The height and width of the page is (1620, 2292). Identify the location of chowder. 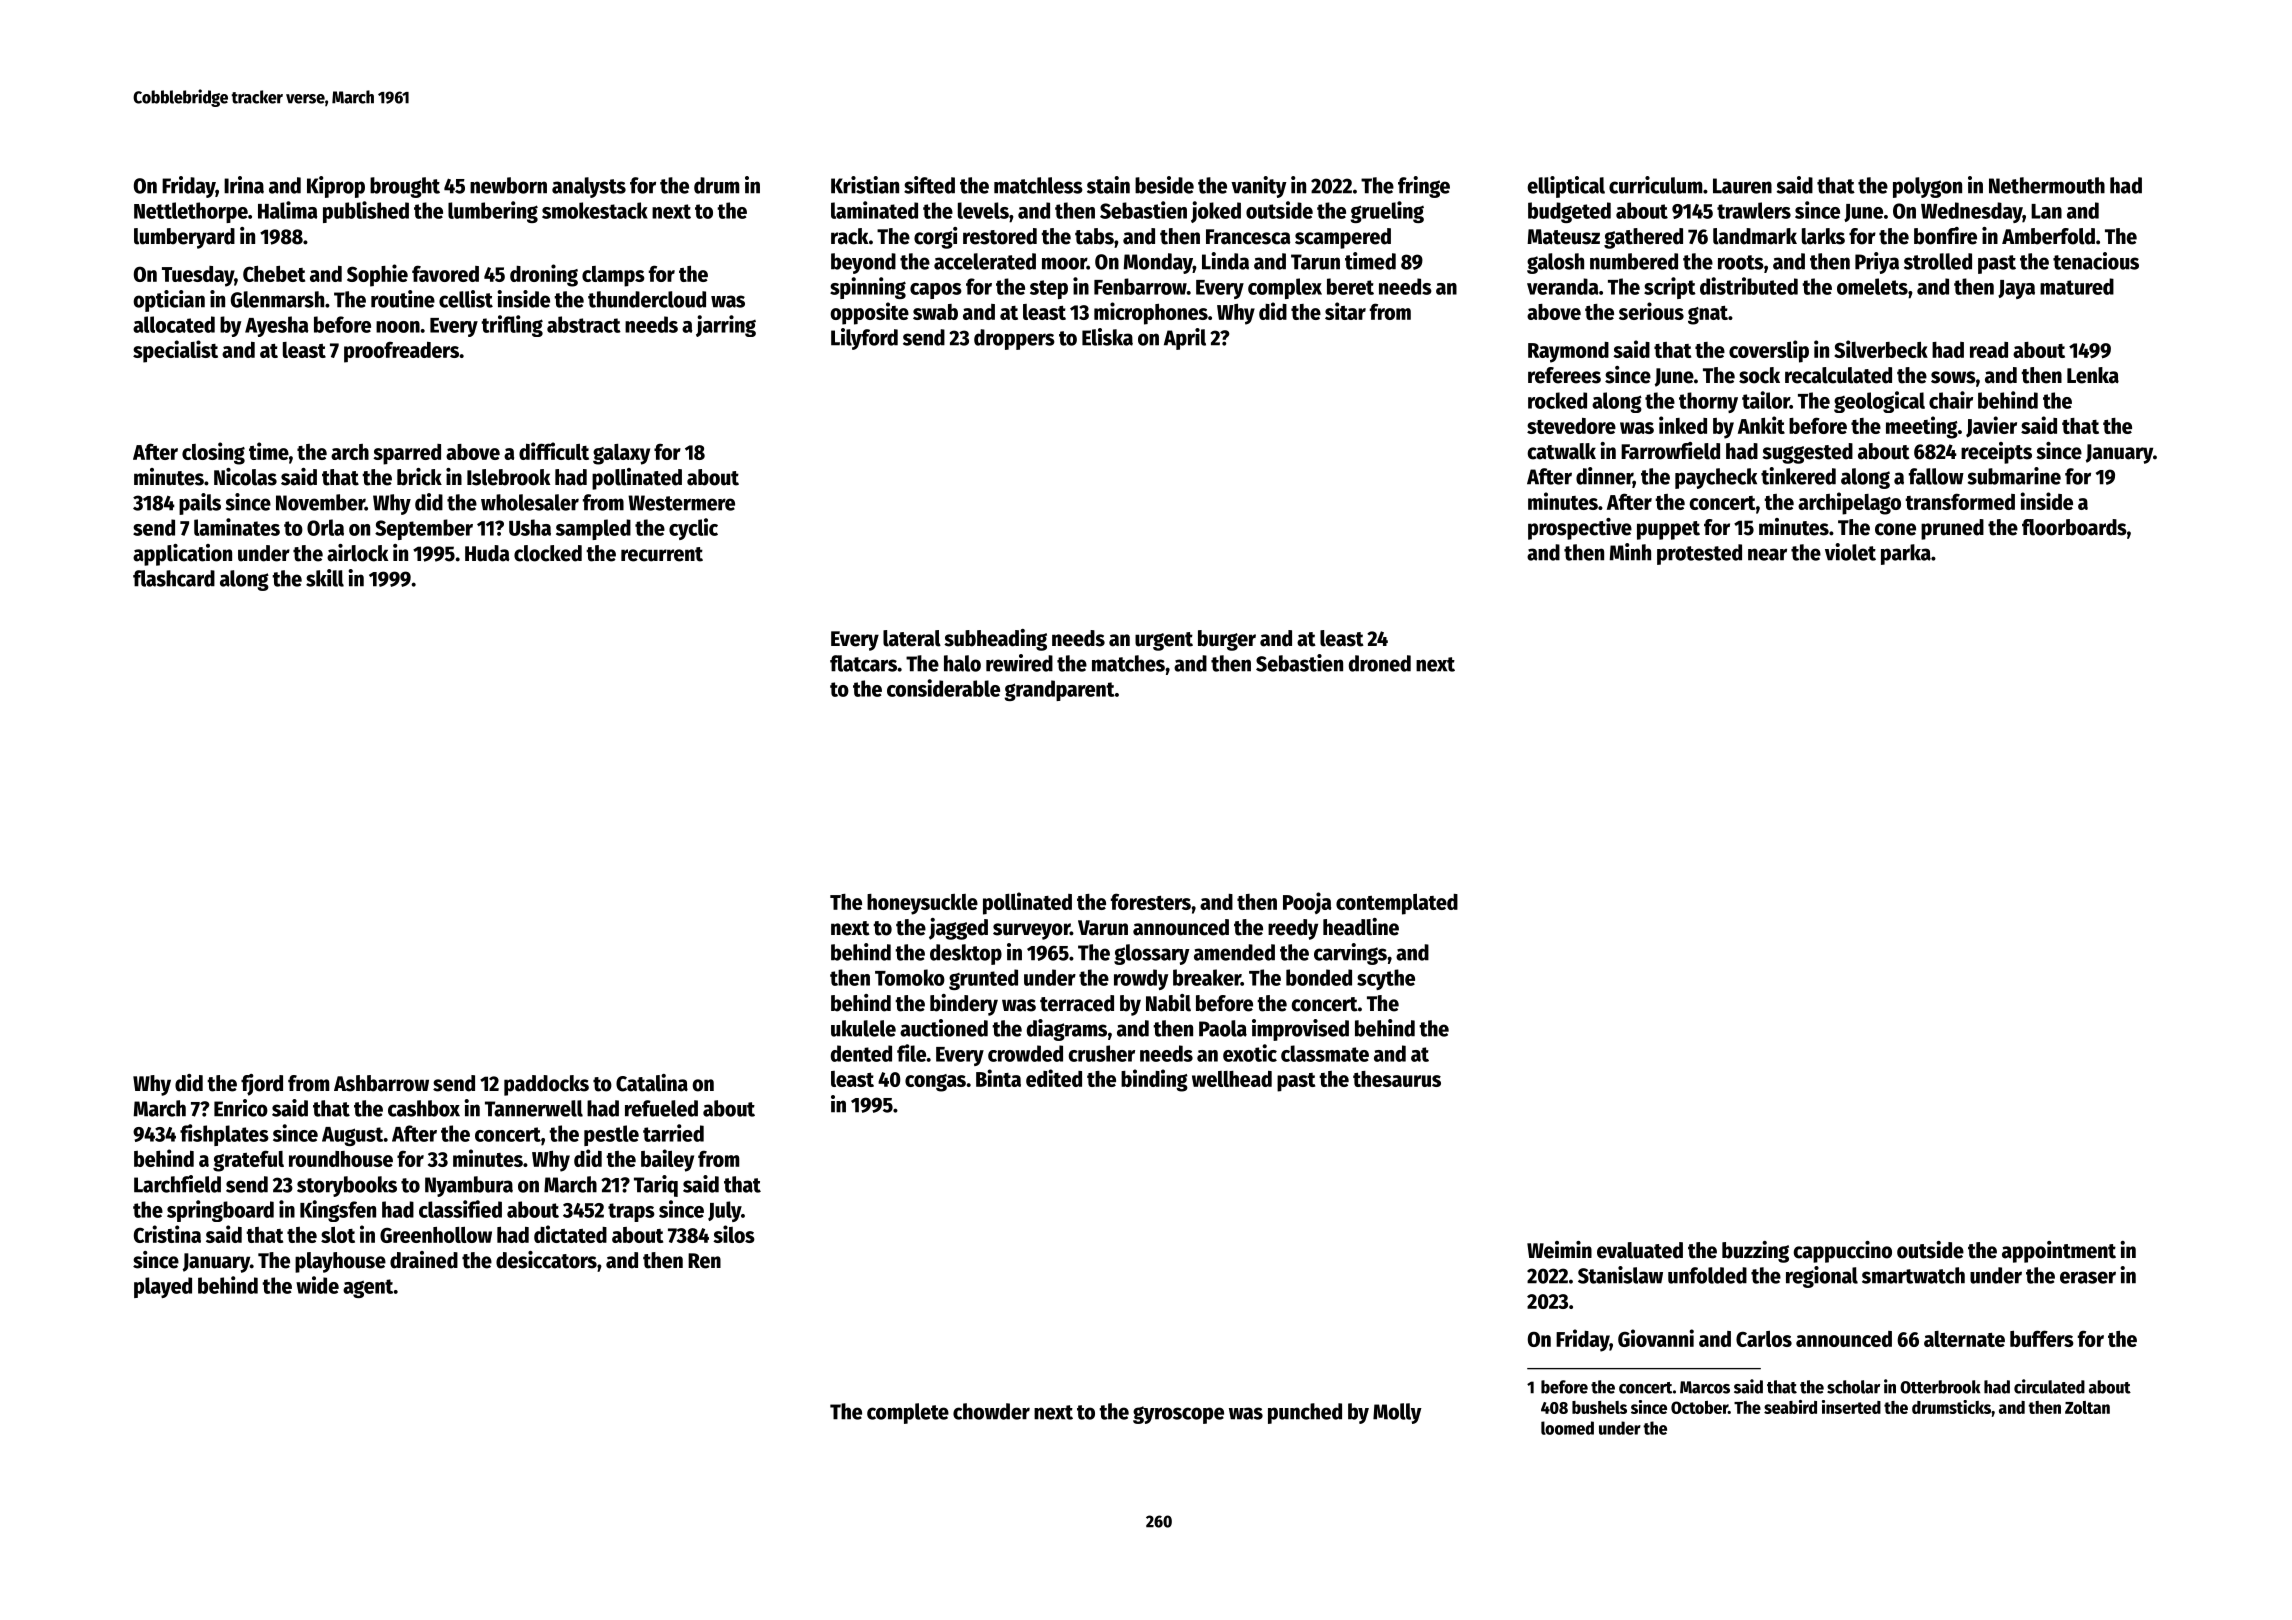
(991, 1411).
